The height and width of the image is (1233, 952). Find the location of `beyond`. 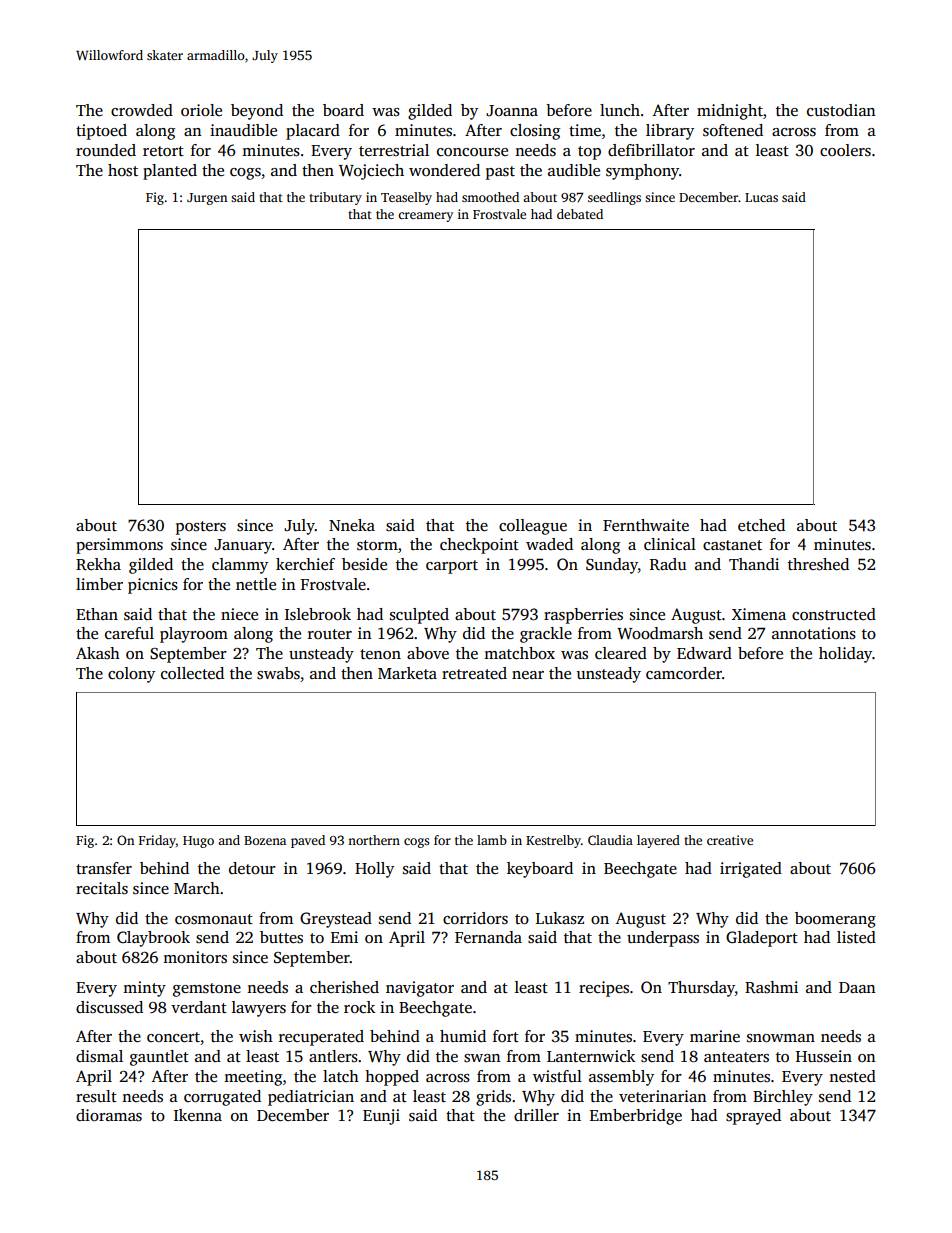

beyond is located at coordinates (257, 112).
